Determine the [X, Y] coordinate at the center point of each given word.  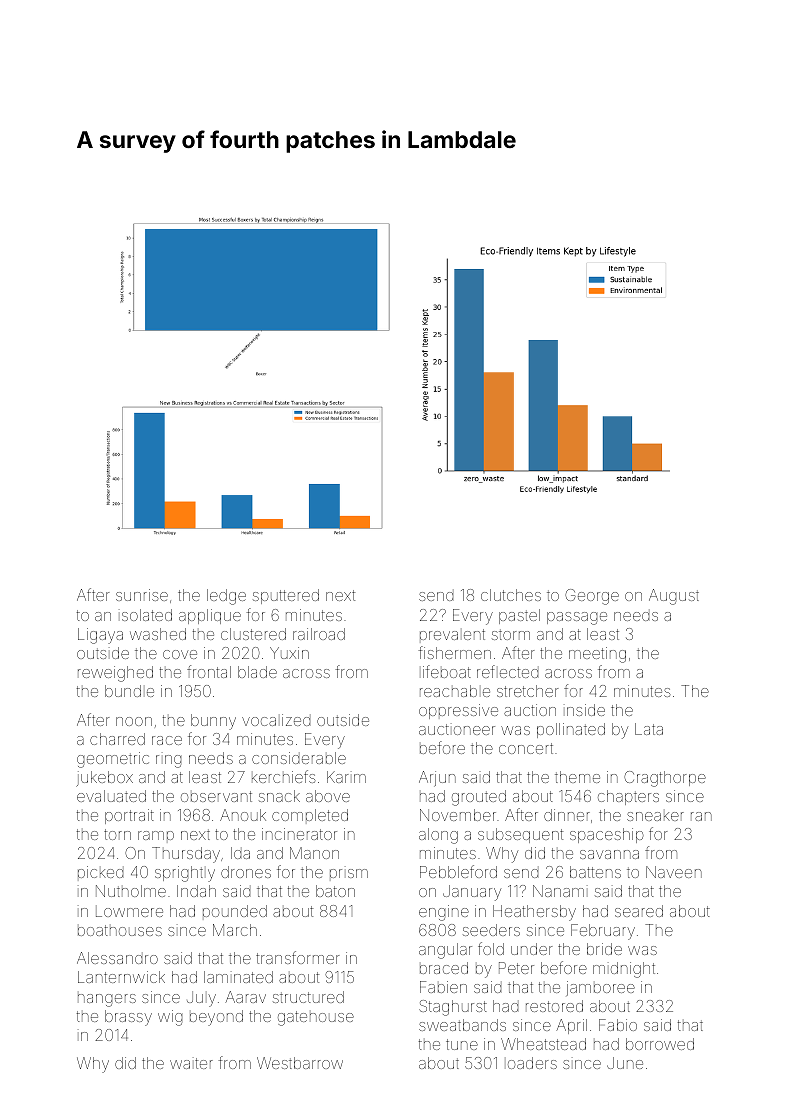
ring [168, 761]
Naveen [674, 872]
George [592, 597]
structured [308, 997]
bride [604, 949]
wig [170, 1018]
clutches [511, 595]
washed [158, 634]
